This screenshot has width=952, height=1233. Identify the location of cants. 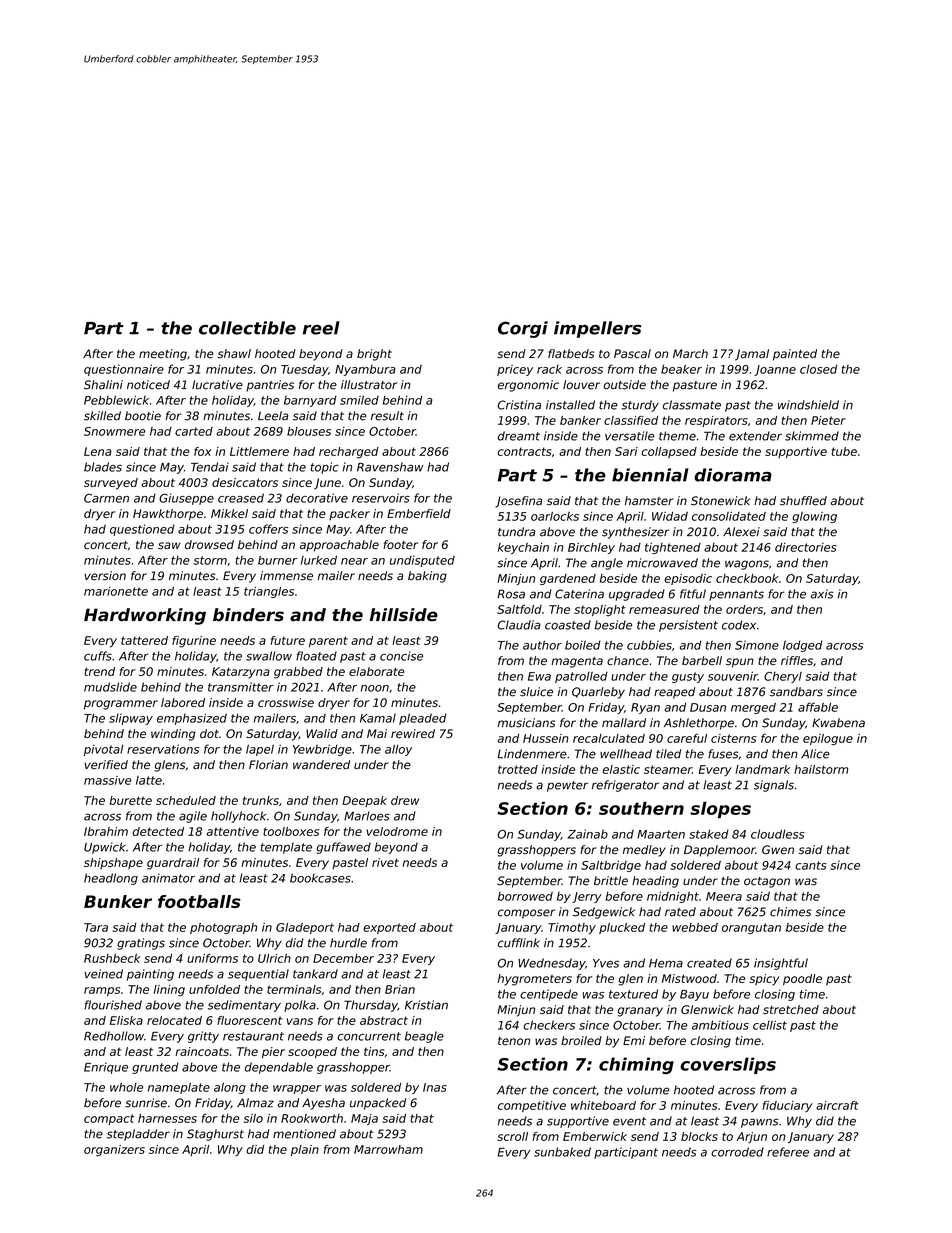
(811, 865).
